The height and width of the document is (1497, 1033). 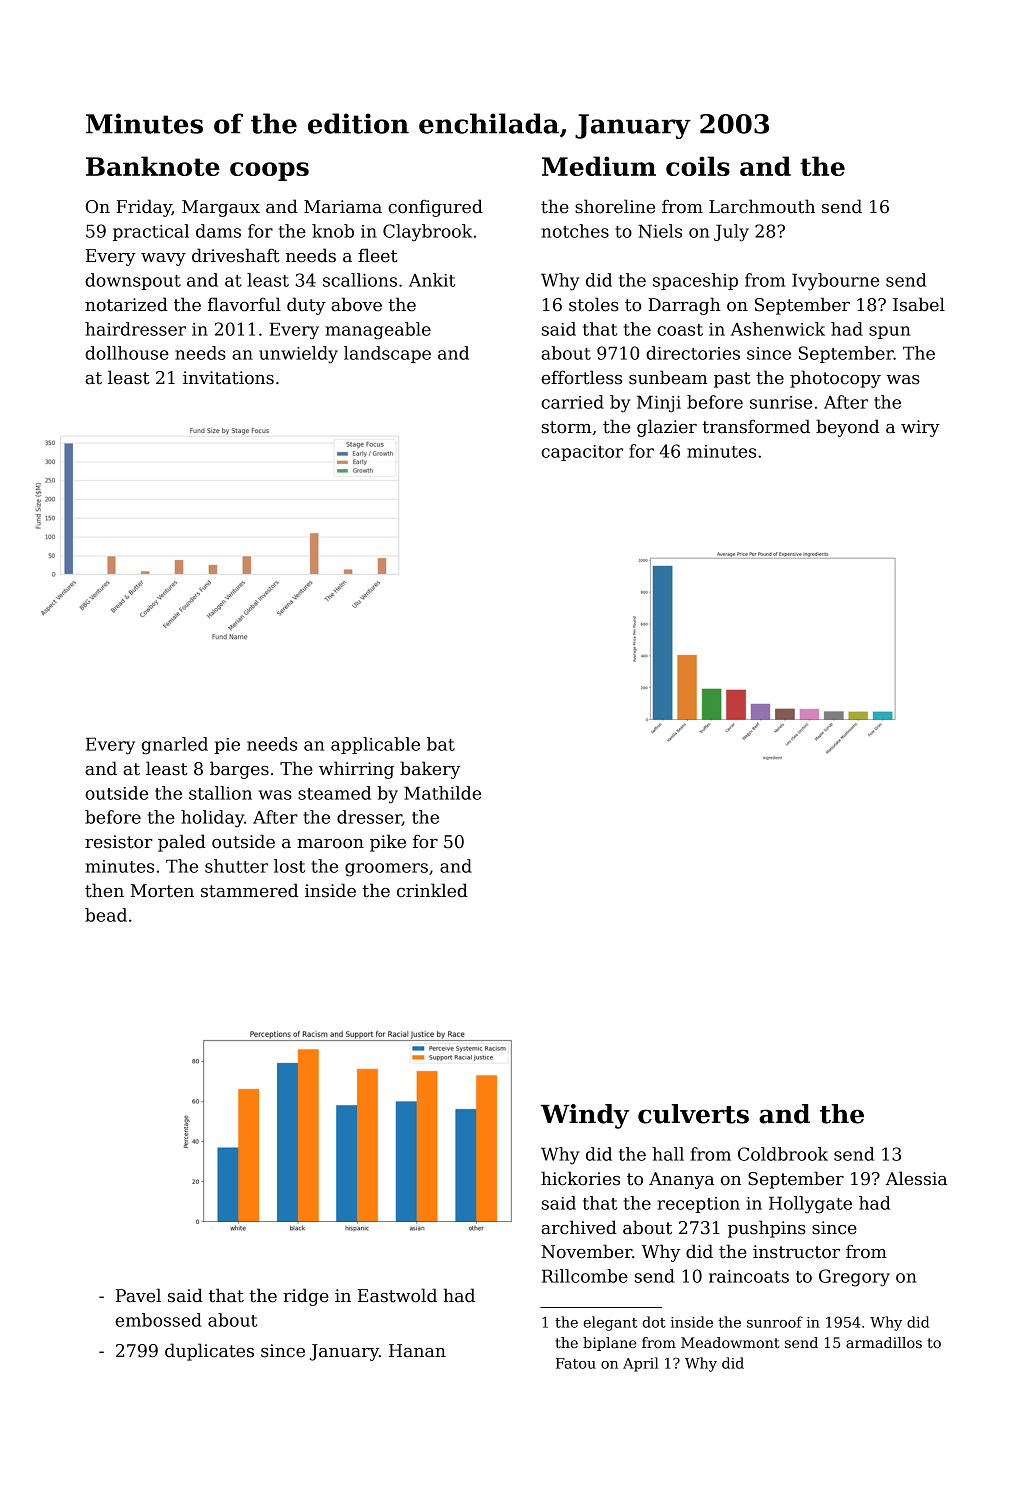 What do you see at coordinates (106, 915) in the document?
I see `bead` at bounding box center [106, 915].
